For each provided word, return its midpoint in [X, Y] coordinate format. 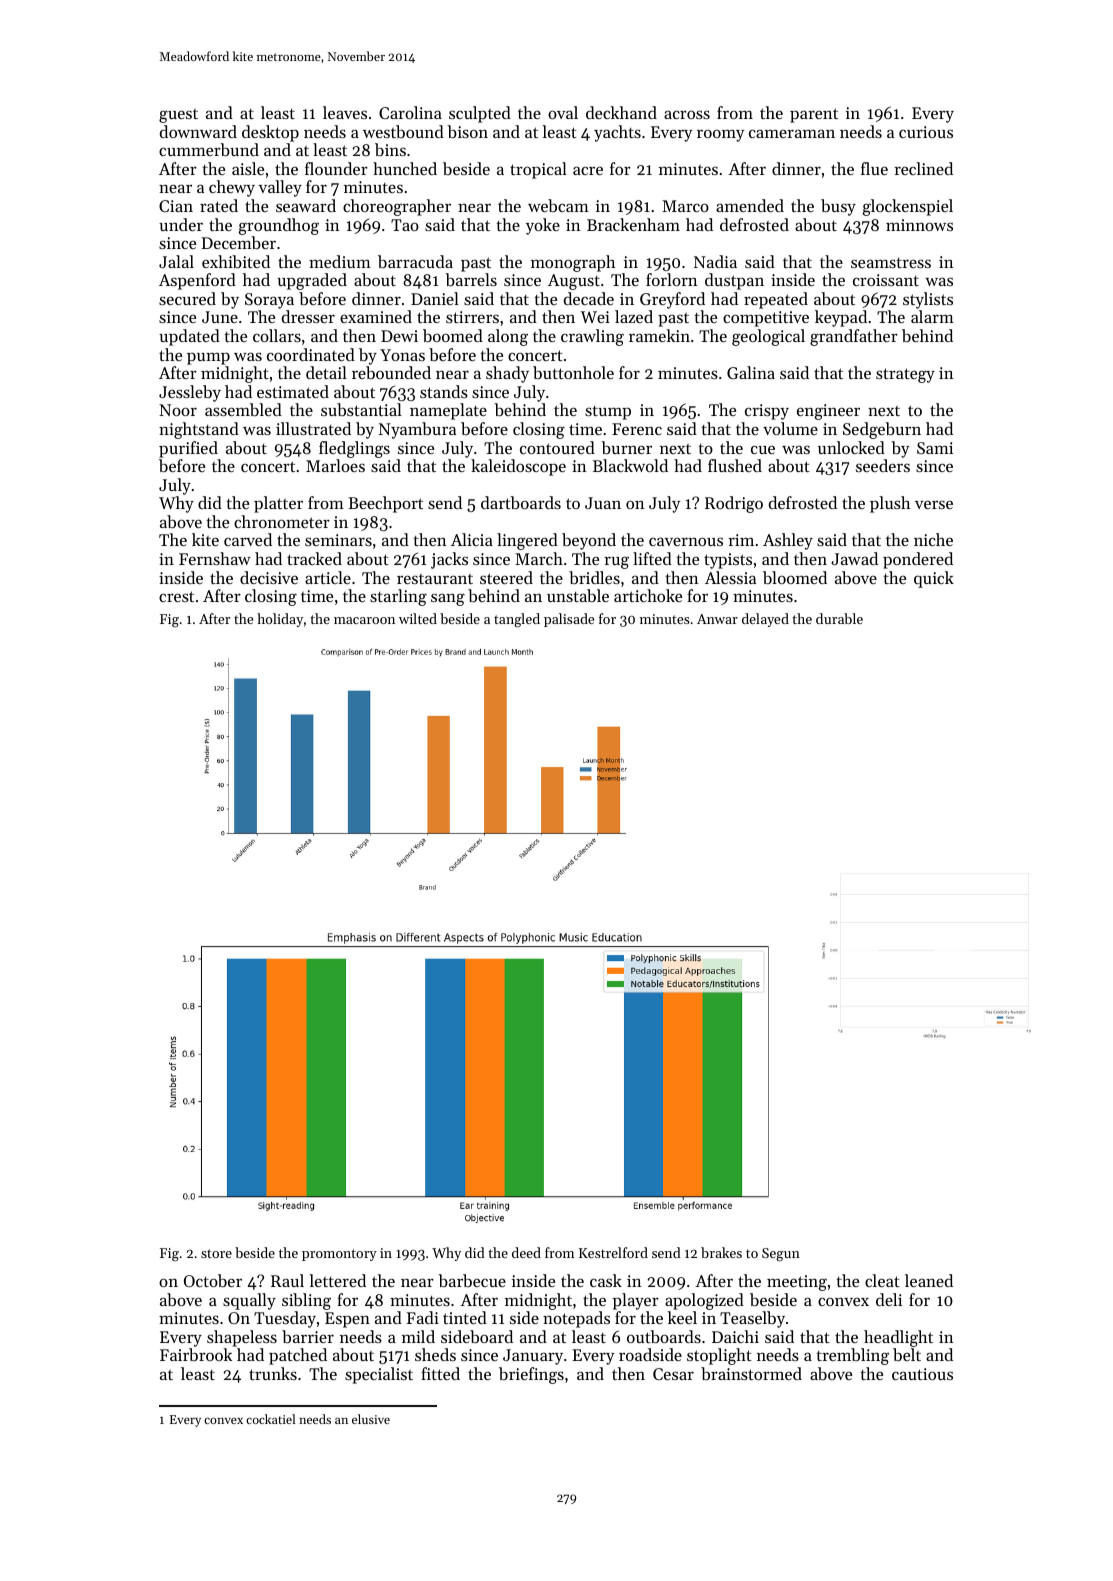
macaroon [364, 620]
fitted [440, 1373]
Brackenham [633, 224]
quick [934, 579]
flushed [735, 465]
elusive [371, 1419]
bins [390, 149]
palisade [569, 620]
